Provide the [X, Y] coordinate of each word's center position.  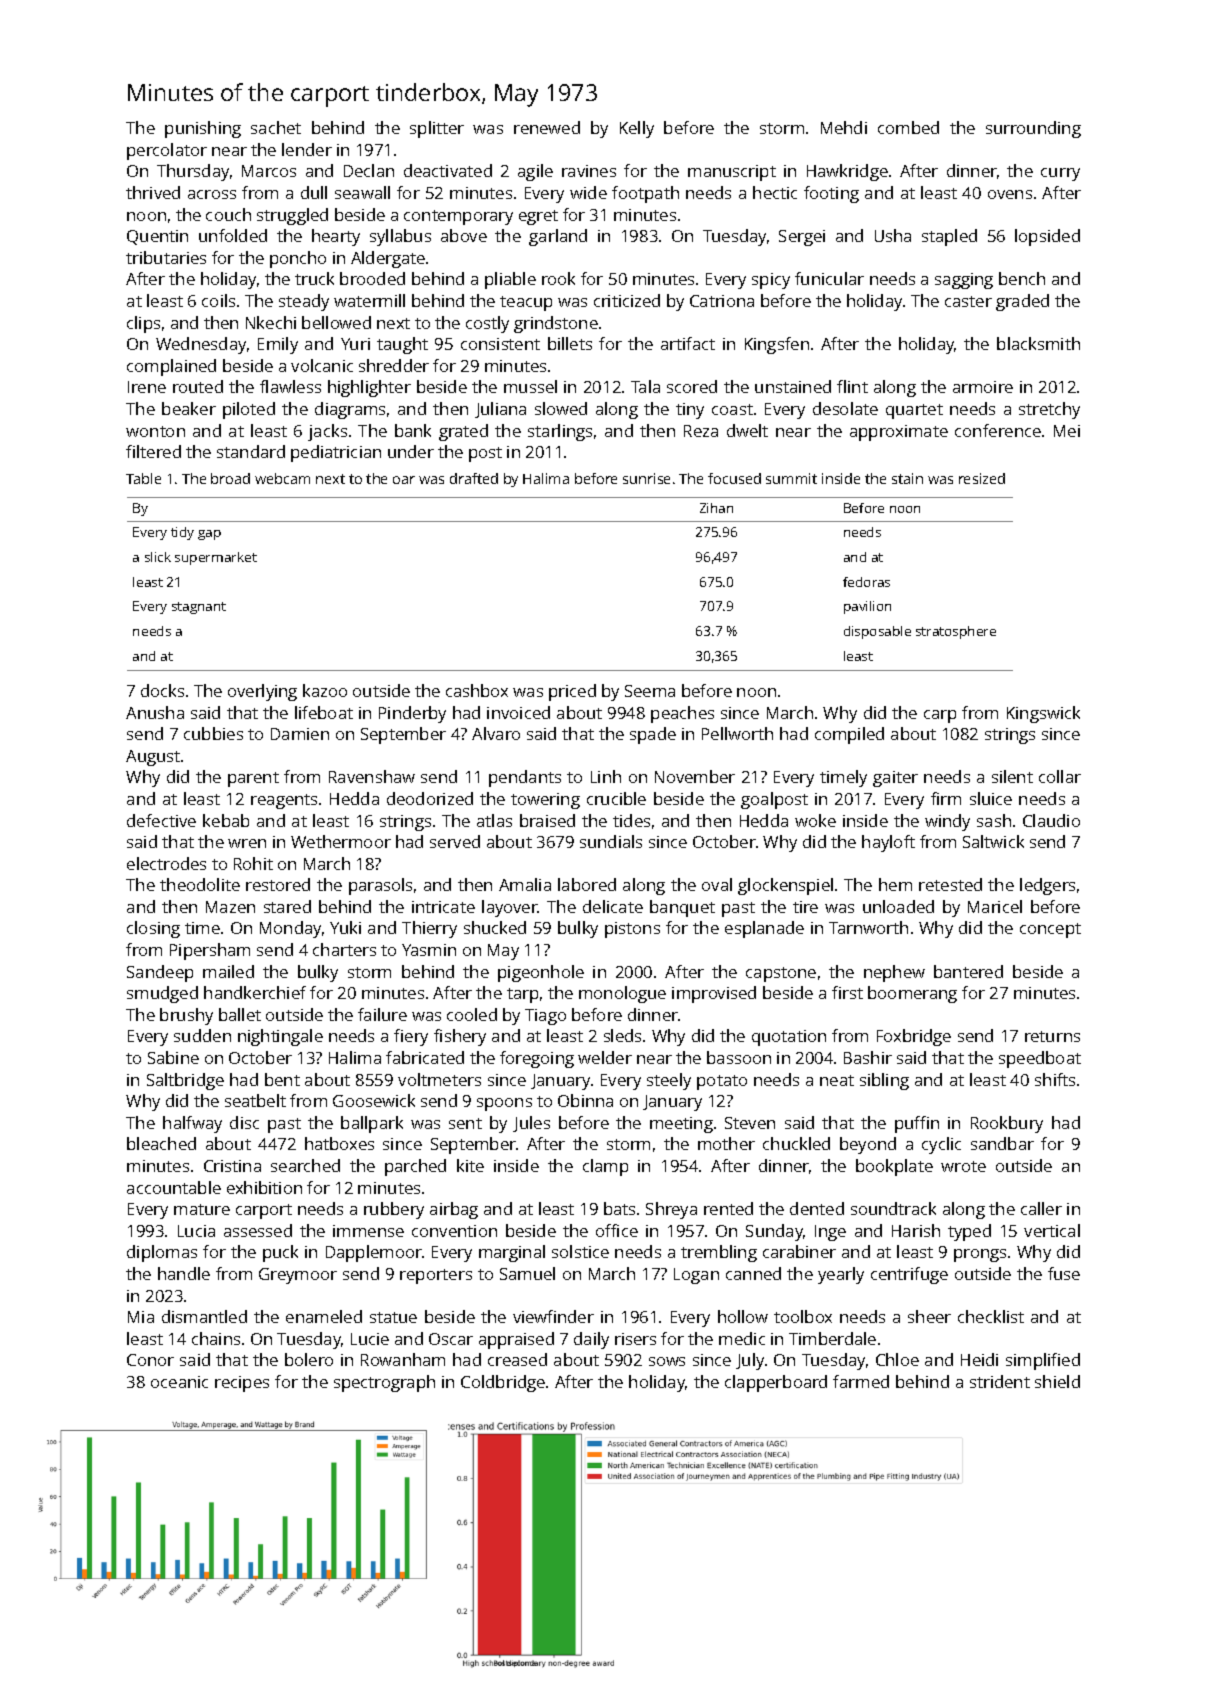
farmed [861, 1381]
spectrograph [384, 1383]
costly [487, 324]
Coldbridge [503, 1383]
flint [852, 386]
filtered [153, 451]
